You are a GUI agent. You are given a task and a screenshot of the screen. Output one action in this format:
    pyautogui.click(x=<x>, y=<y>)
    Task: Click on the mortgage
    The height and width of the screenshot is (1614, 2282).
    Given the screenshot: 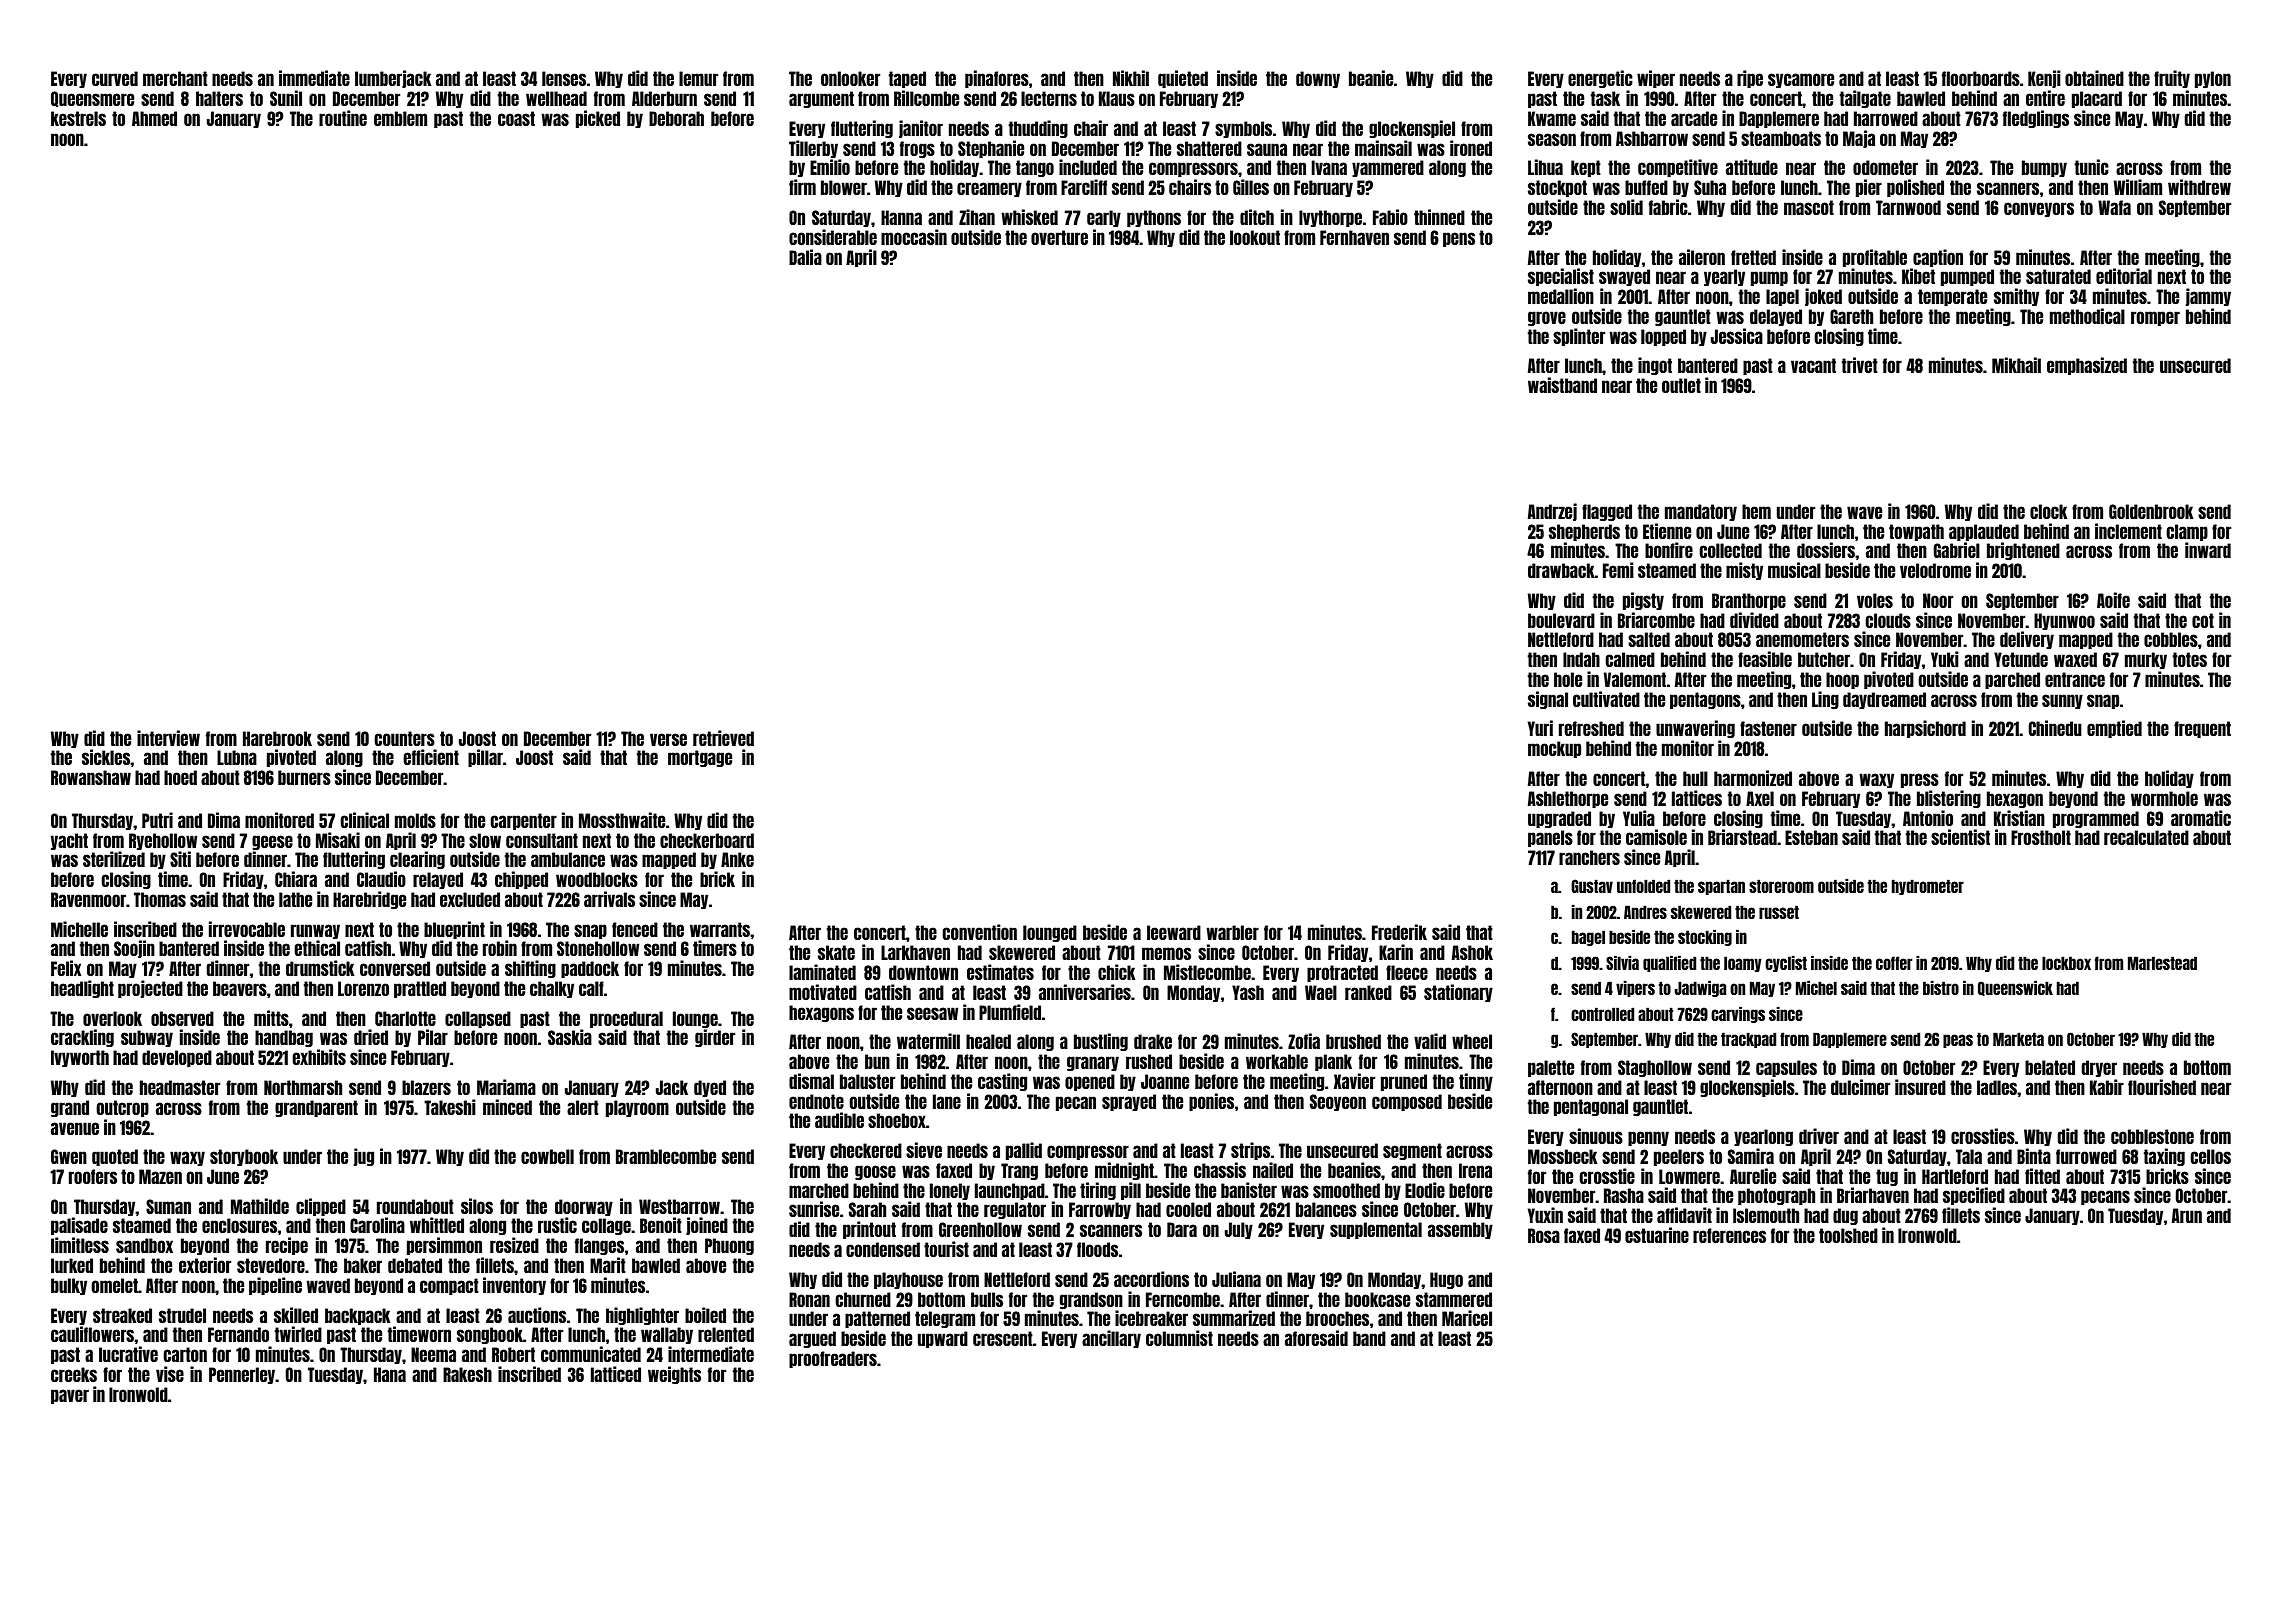 What is the action you would take?
    pyautogui.click(x=700, y=758)
